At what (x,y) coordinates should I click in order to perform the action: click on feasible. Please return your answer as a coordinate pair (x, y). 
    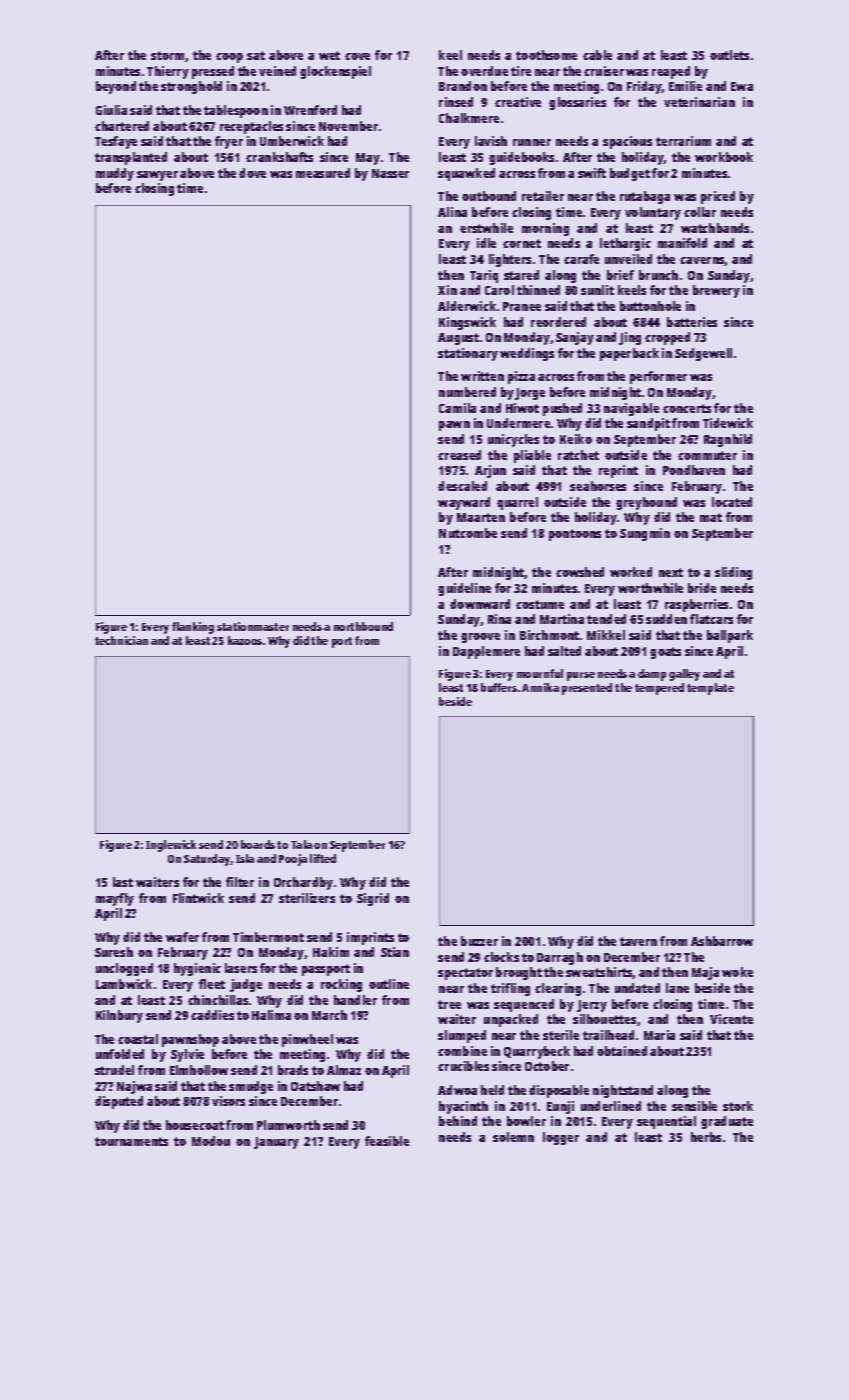
    Looking at the image, I should click on (387, 1141).
